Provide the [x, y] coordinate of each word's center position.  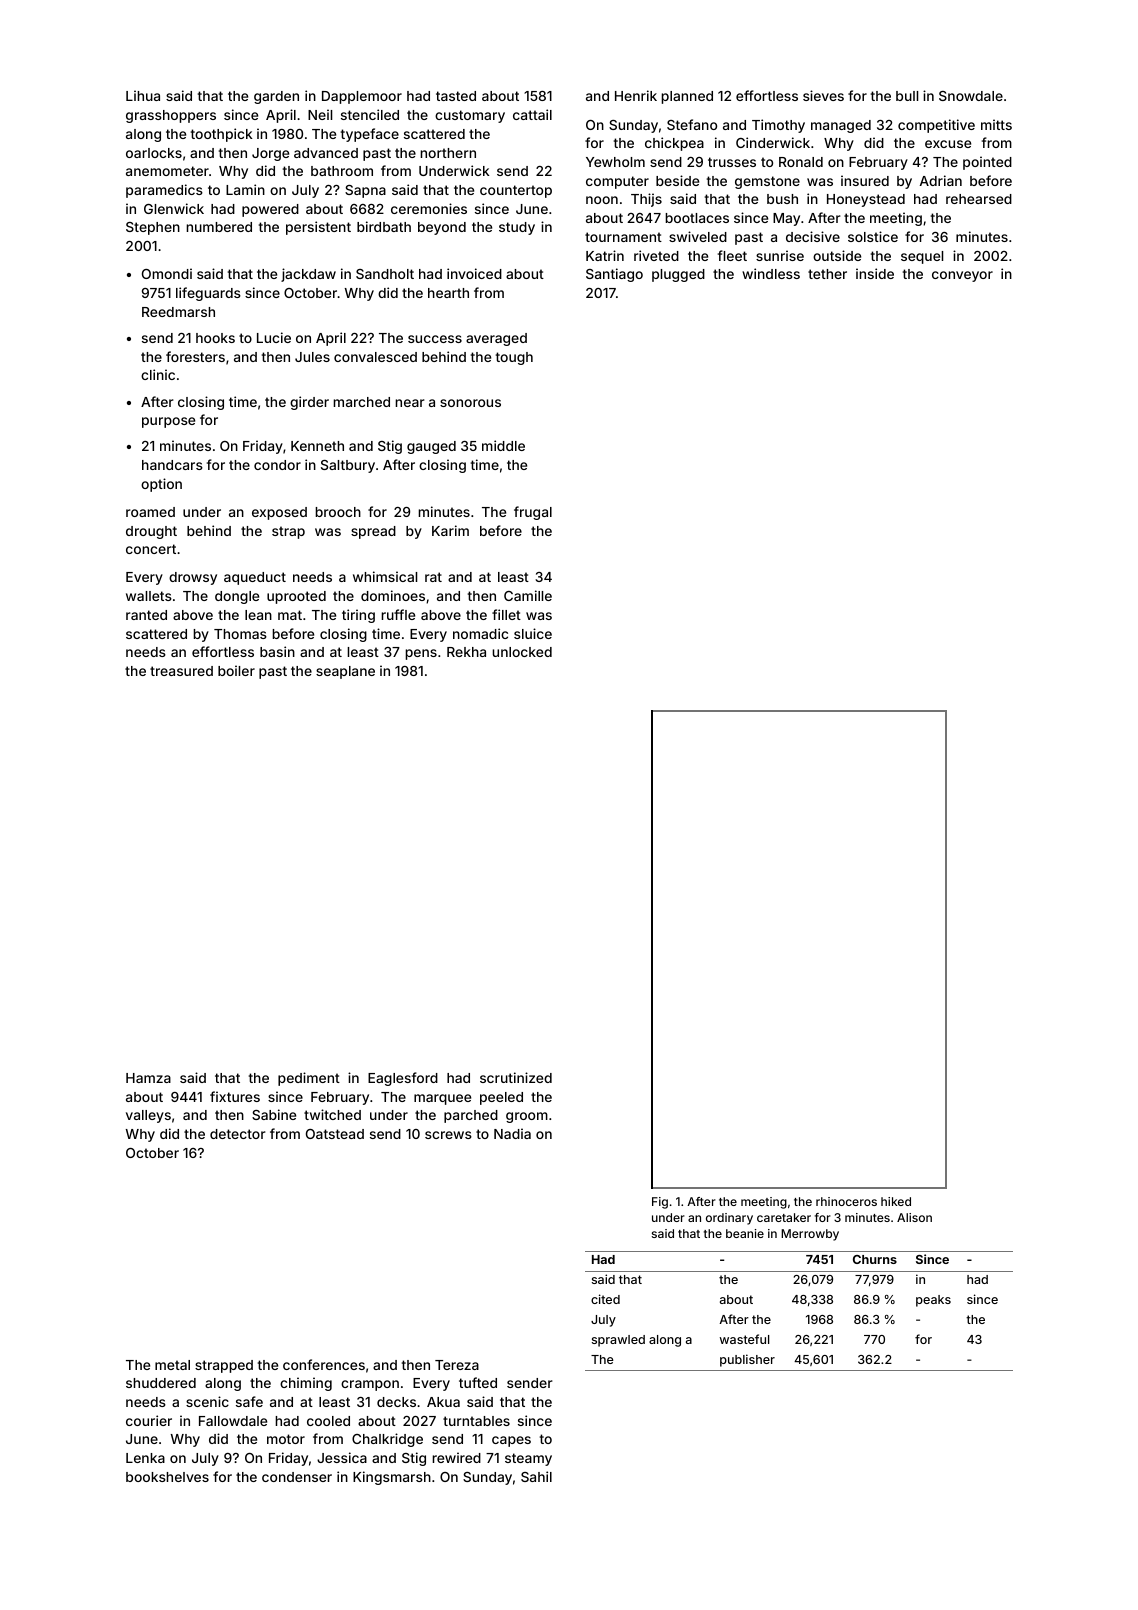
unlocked [522, 652]
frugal [533, 513]
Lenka [145, 1458]
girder [309, 403]
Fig [660, 1203]
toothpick [221, 135]
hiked [896, 1201]
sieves [823, 95]
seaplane [345, 672]
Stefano [692, 124]
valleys [148, 1116]
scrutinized [516, 1077]
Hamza [148, 1078]
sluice [533, 633]
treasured [181, 671]
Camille [528, 595]
